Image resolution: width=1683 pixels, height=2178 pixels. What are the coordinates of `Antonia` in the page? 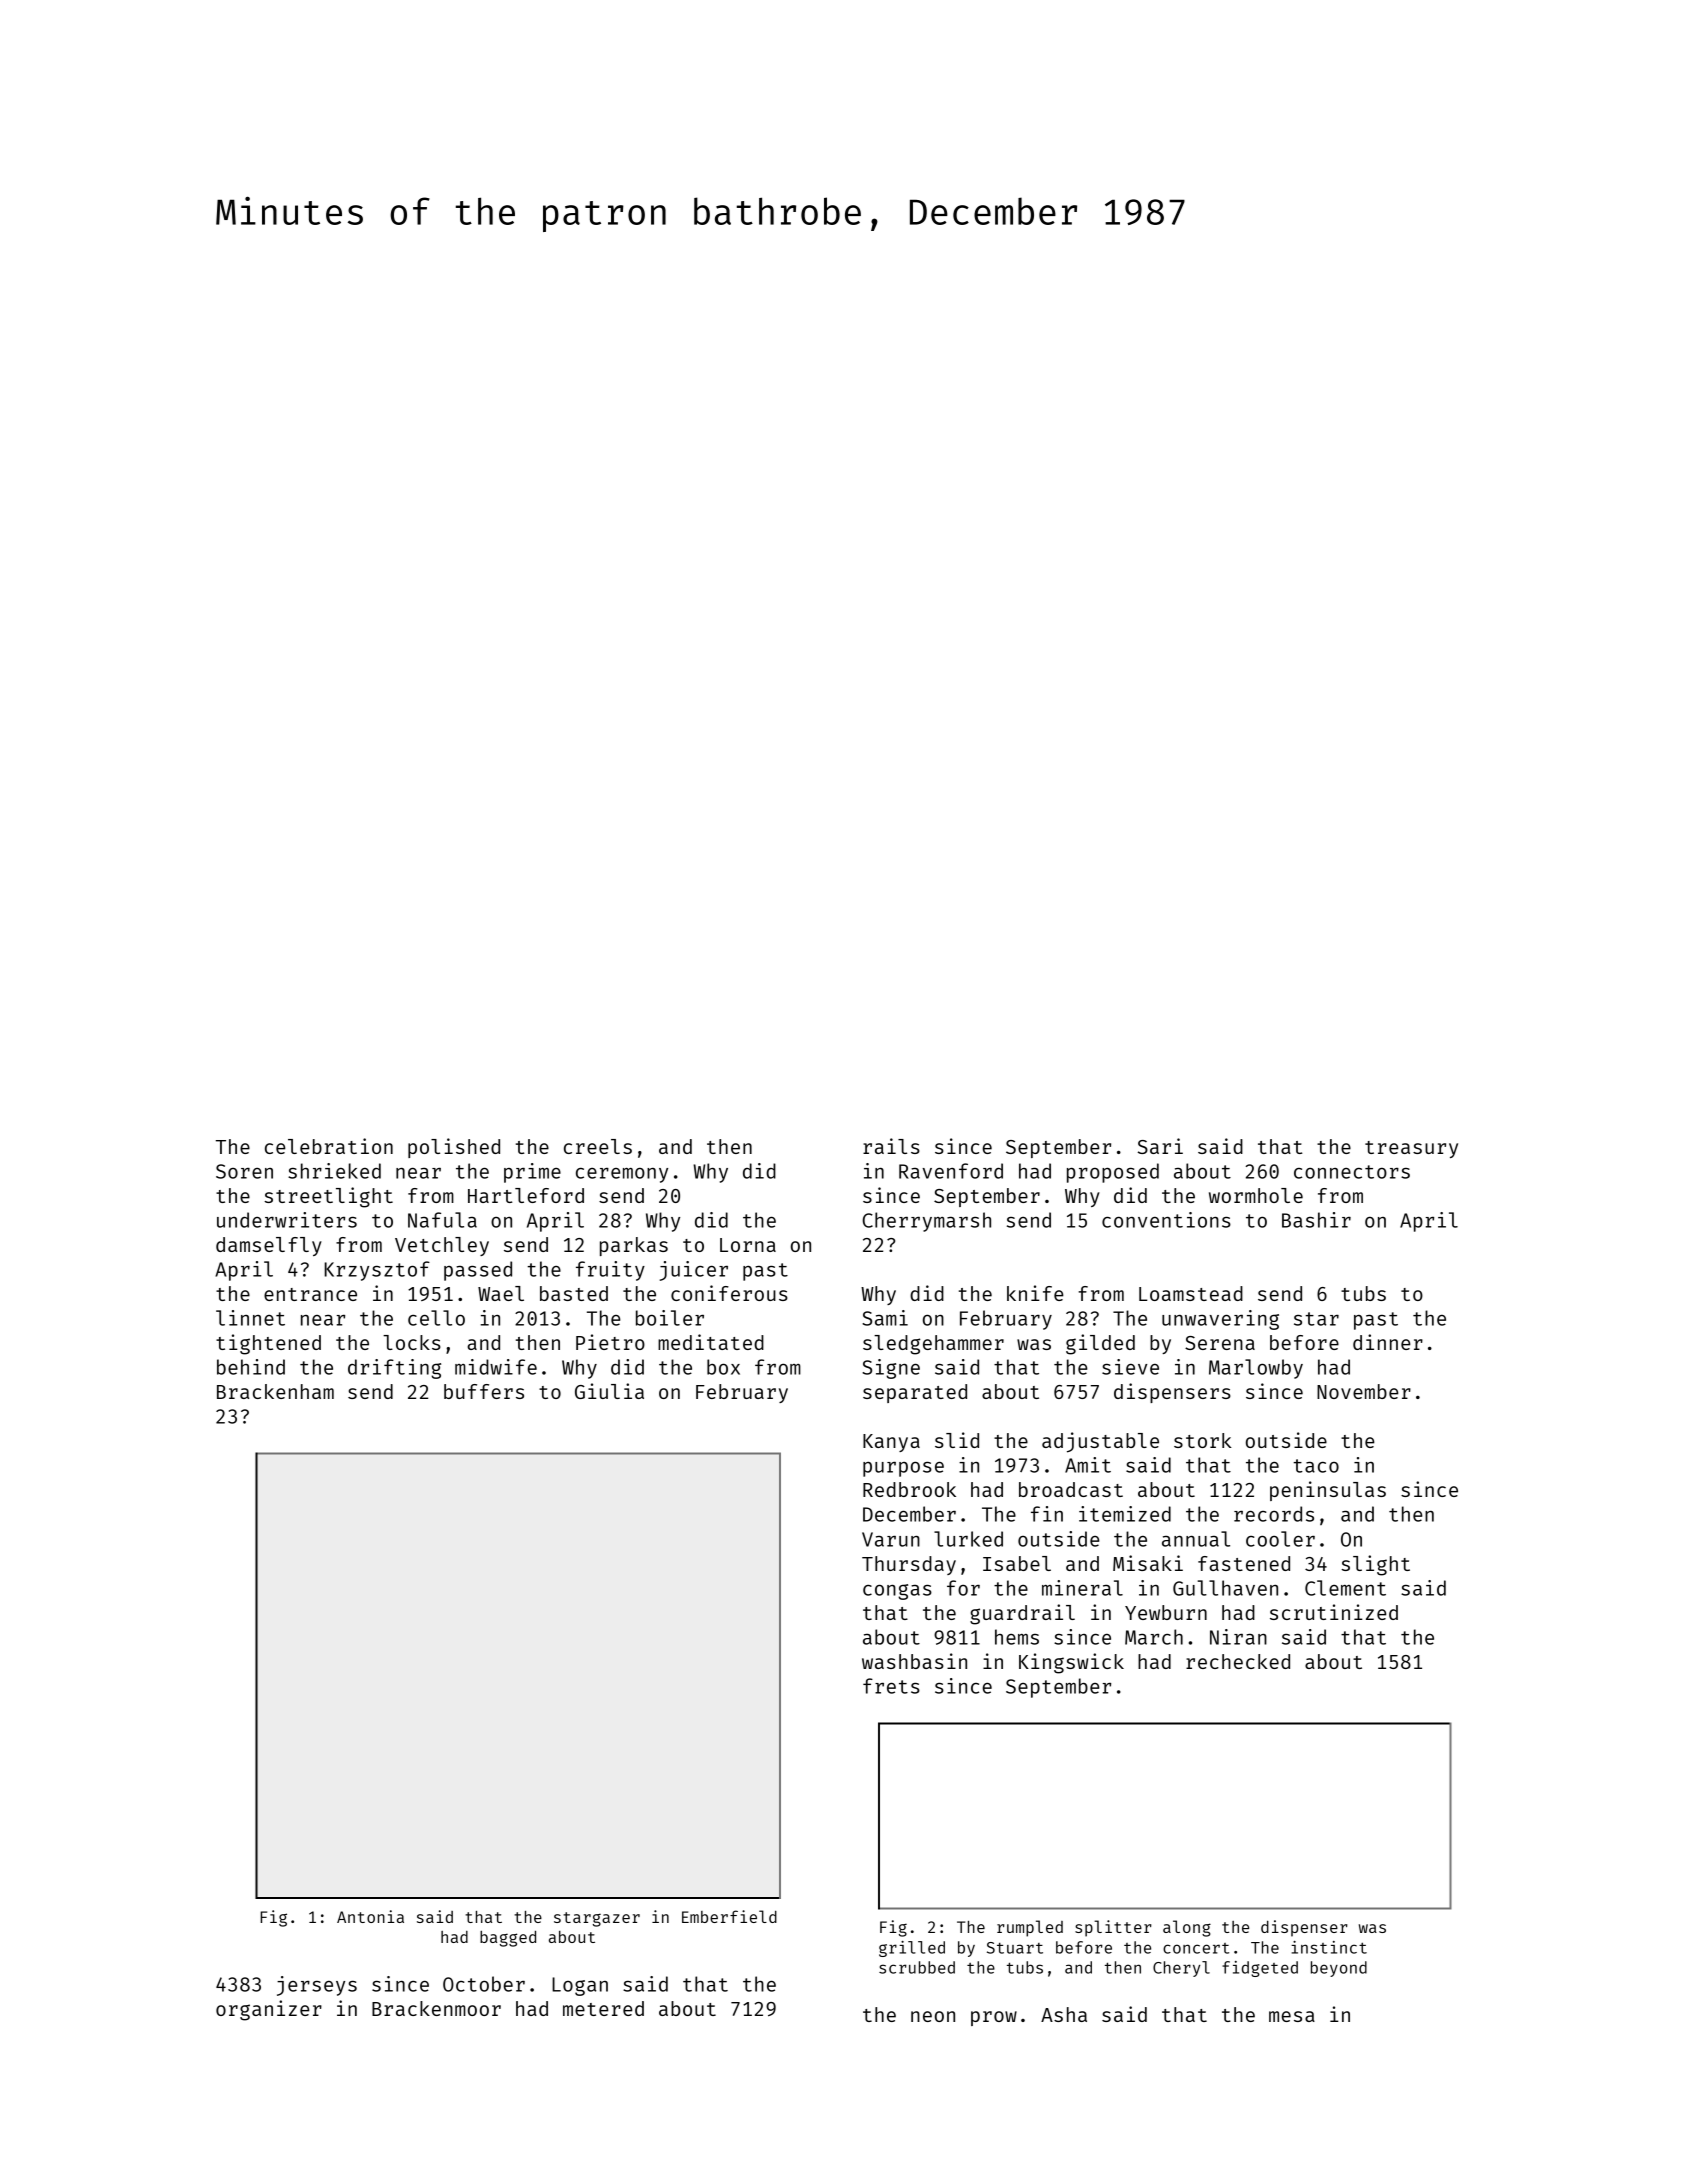 It's located at (370, 1916).
